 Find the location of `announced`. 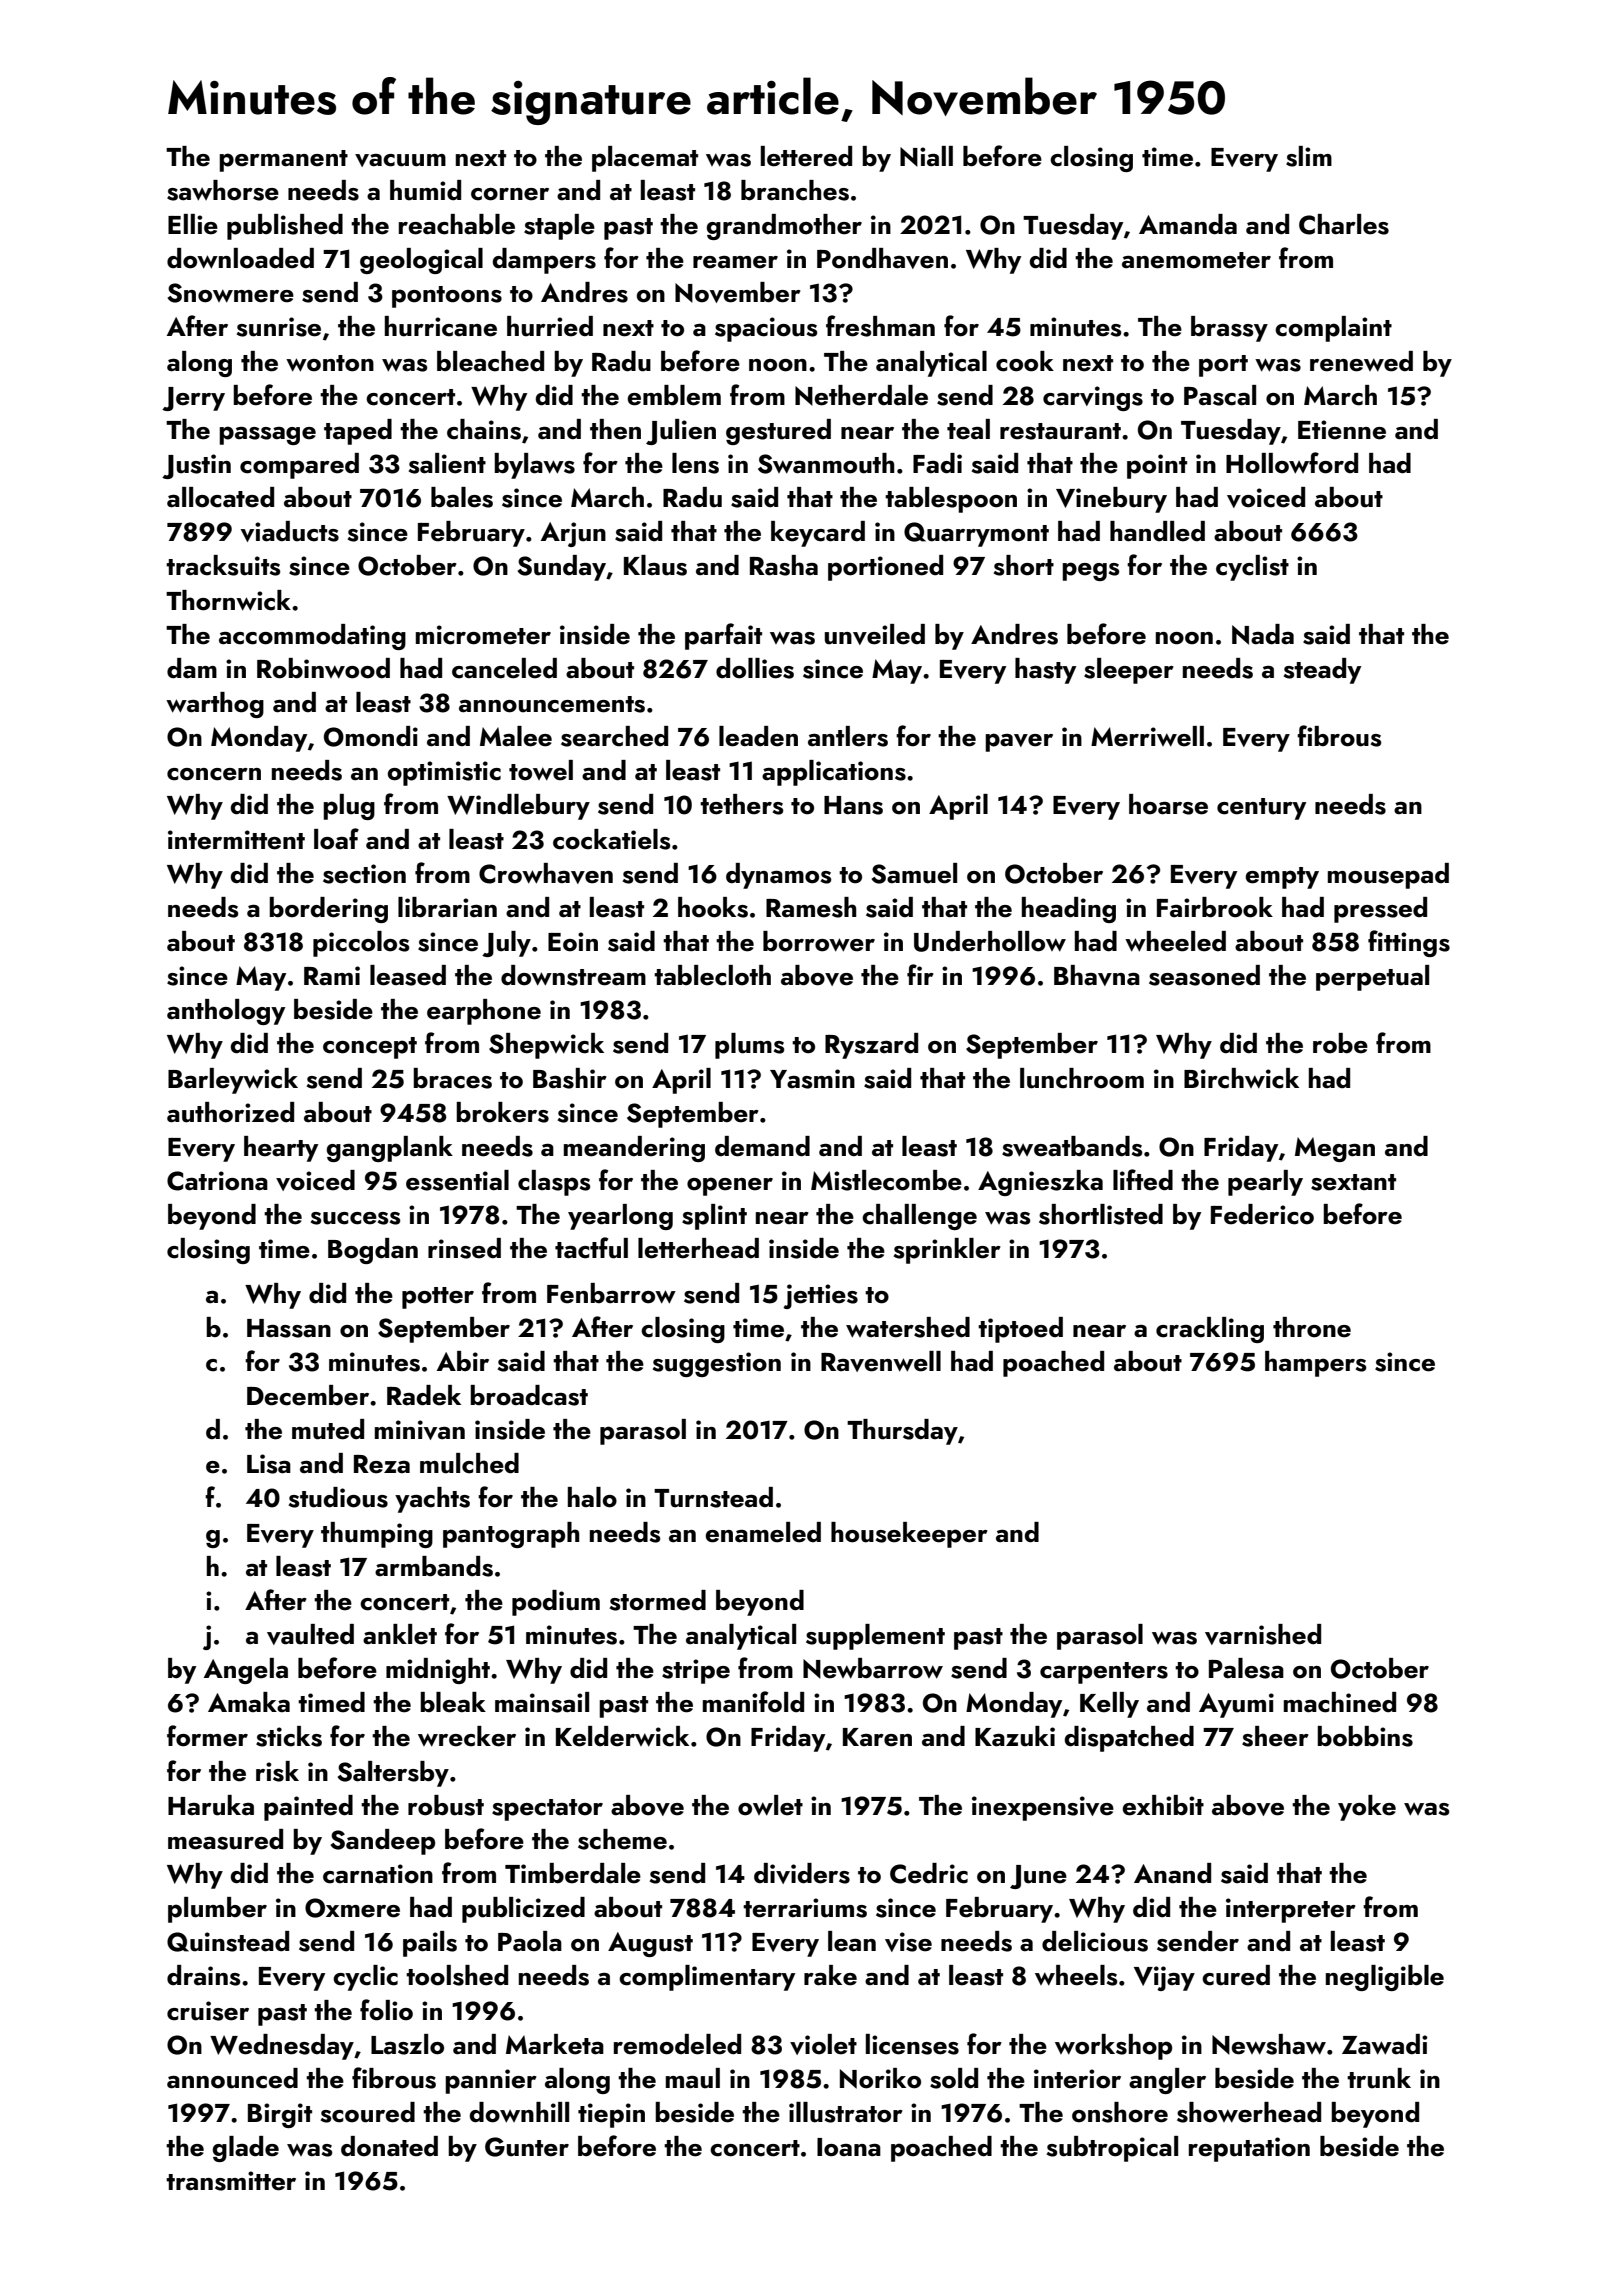

announced is located at coordinates (232, 2078).
